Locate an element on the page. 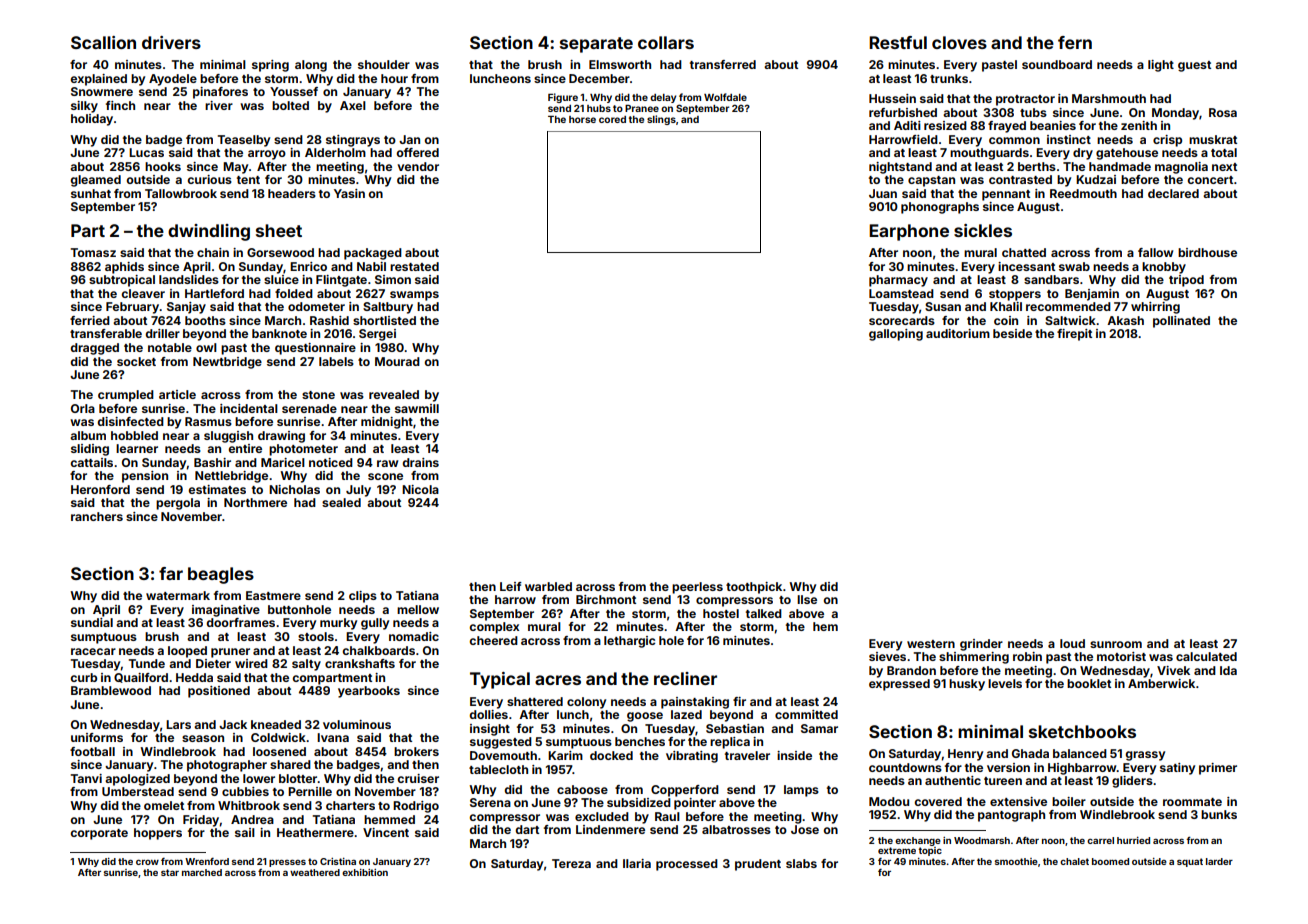 The image size is (1308, 924). cloves is located at coordinates (959, 42).
